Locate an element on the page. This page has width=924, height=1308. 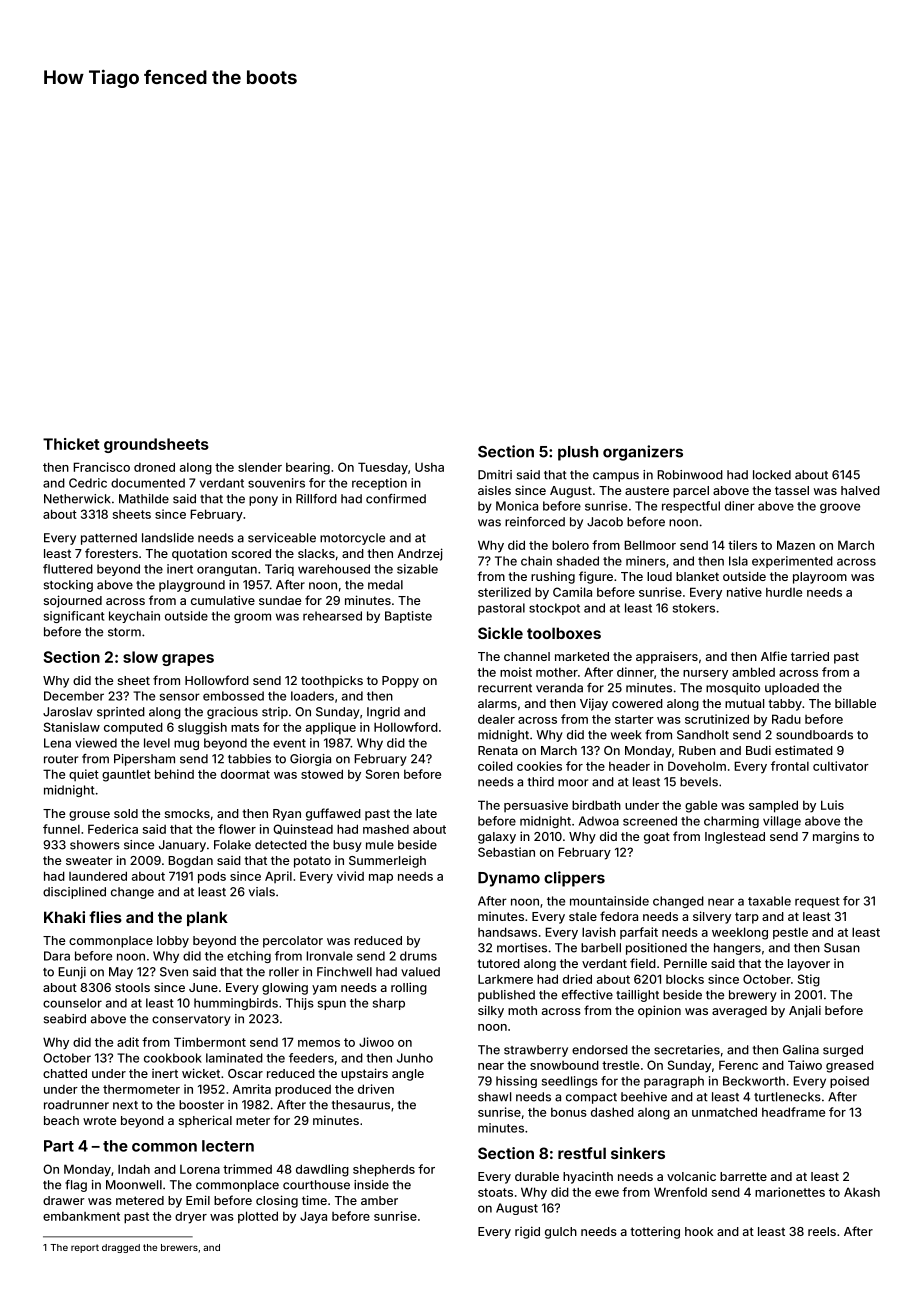
adit is located at coordinates (128, 1042).
